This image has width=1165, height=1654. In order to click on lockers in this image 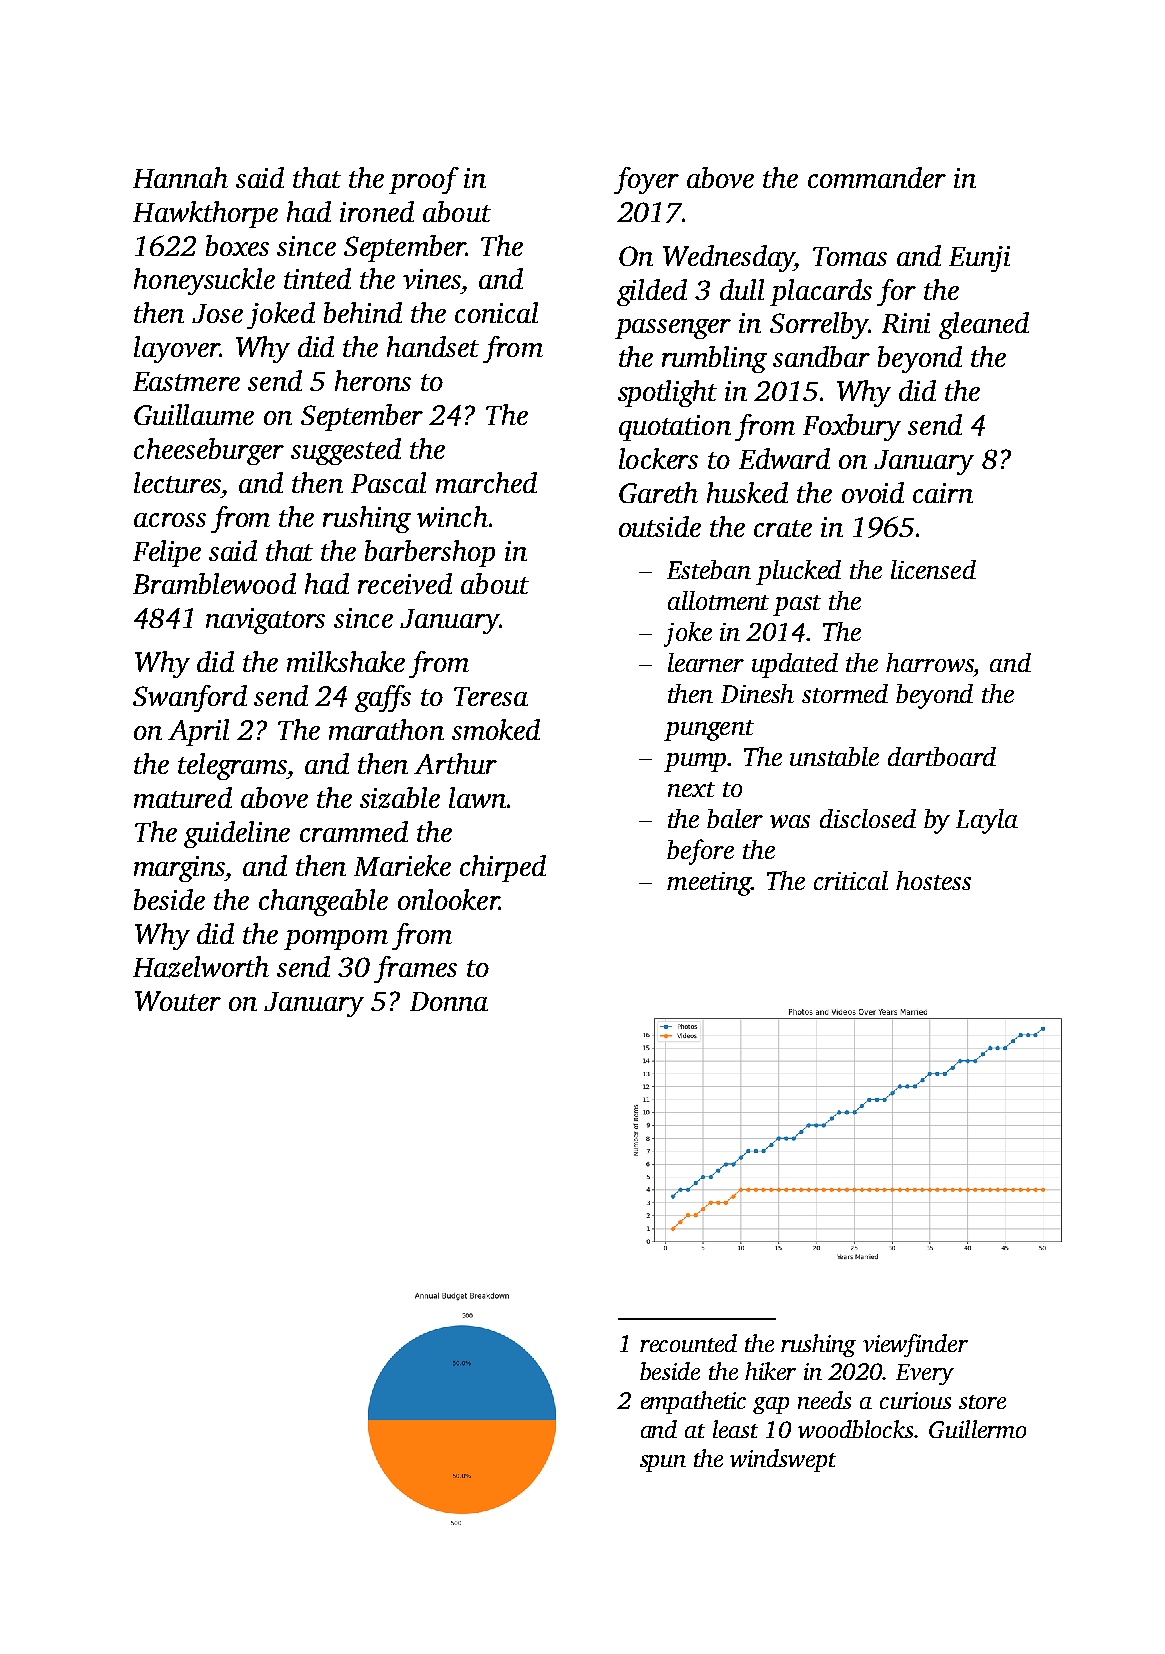, I will do `click(658, 458)`.
